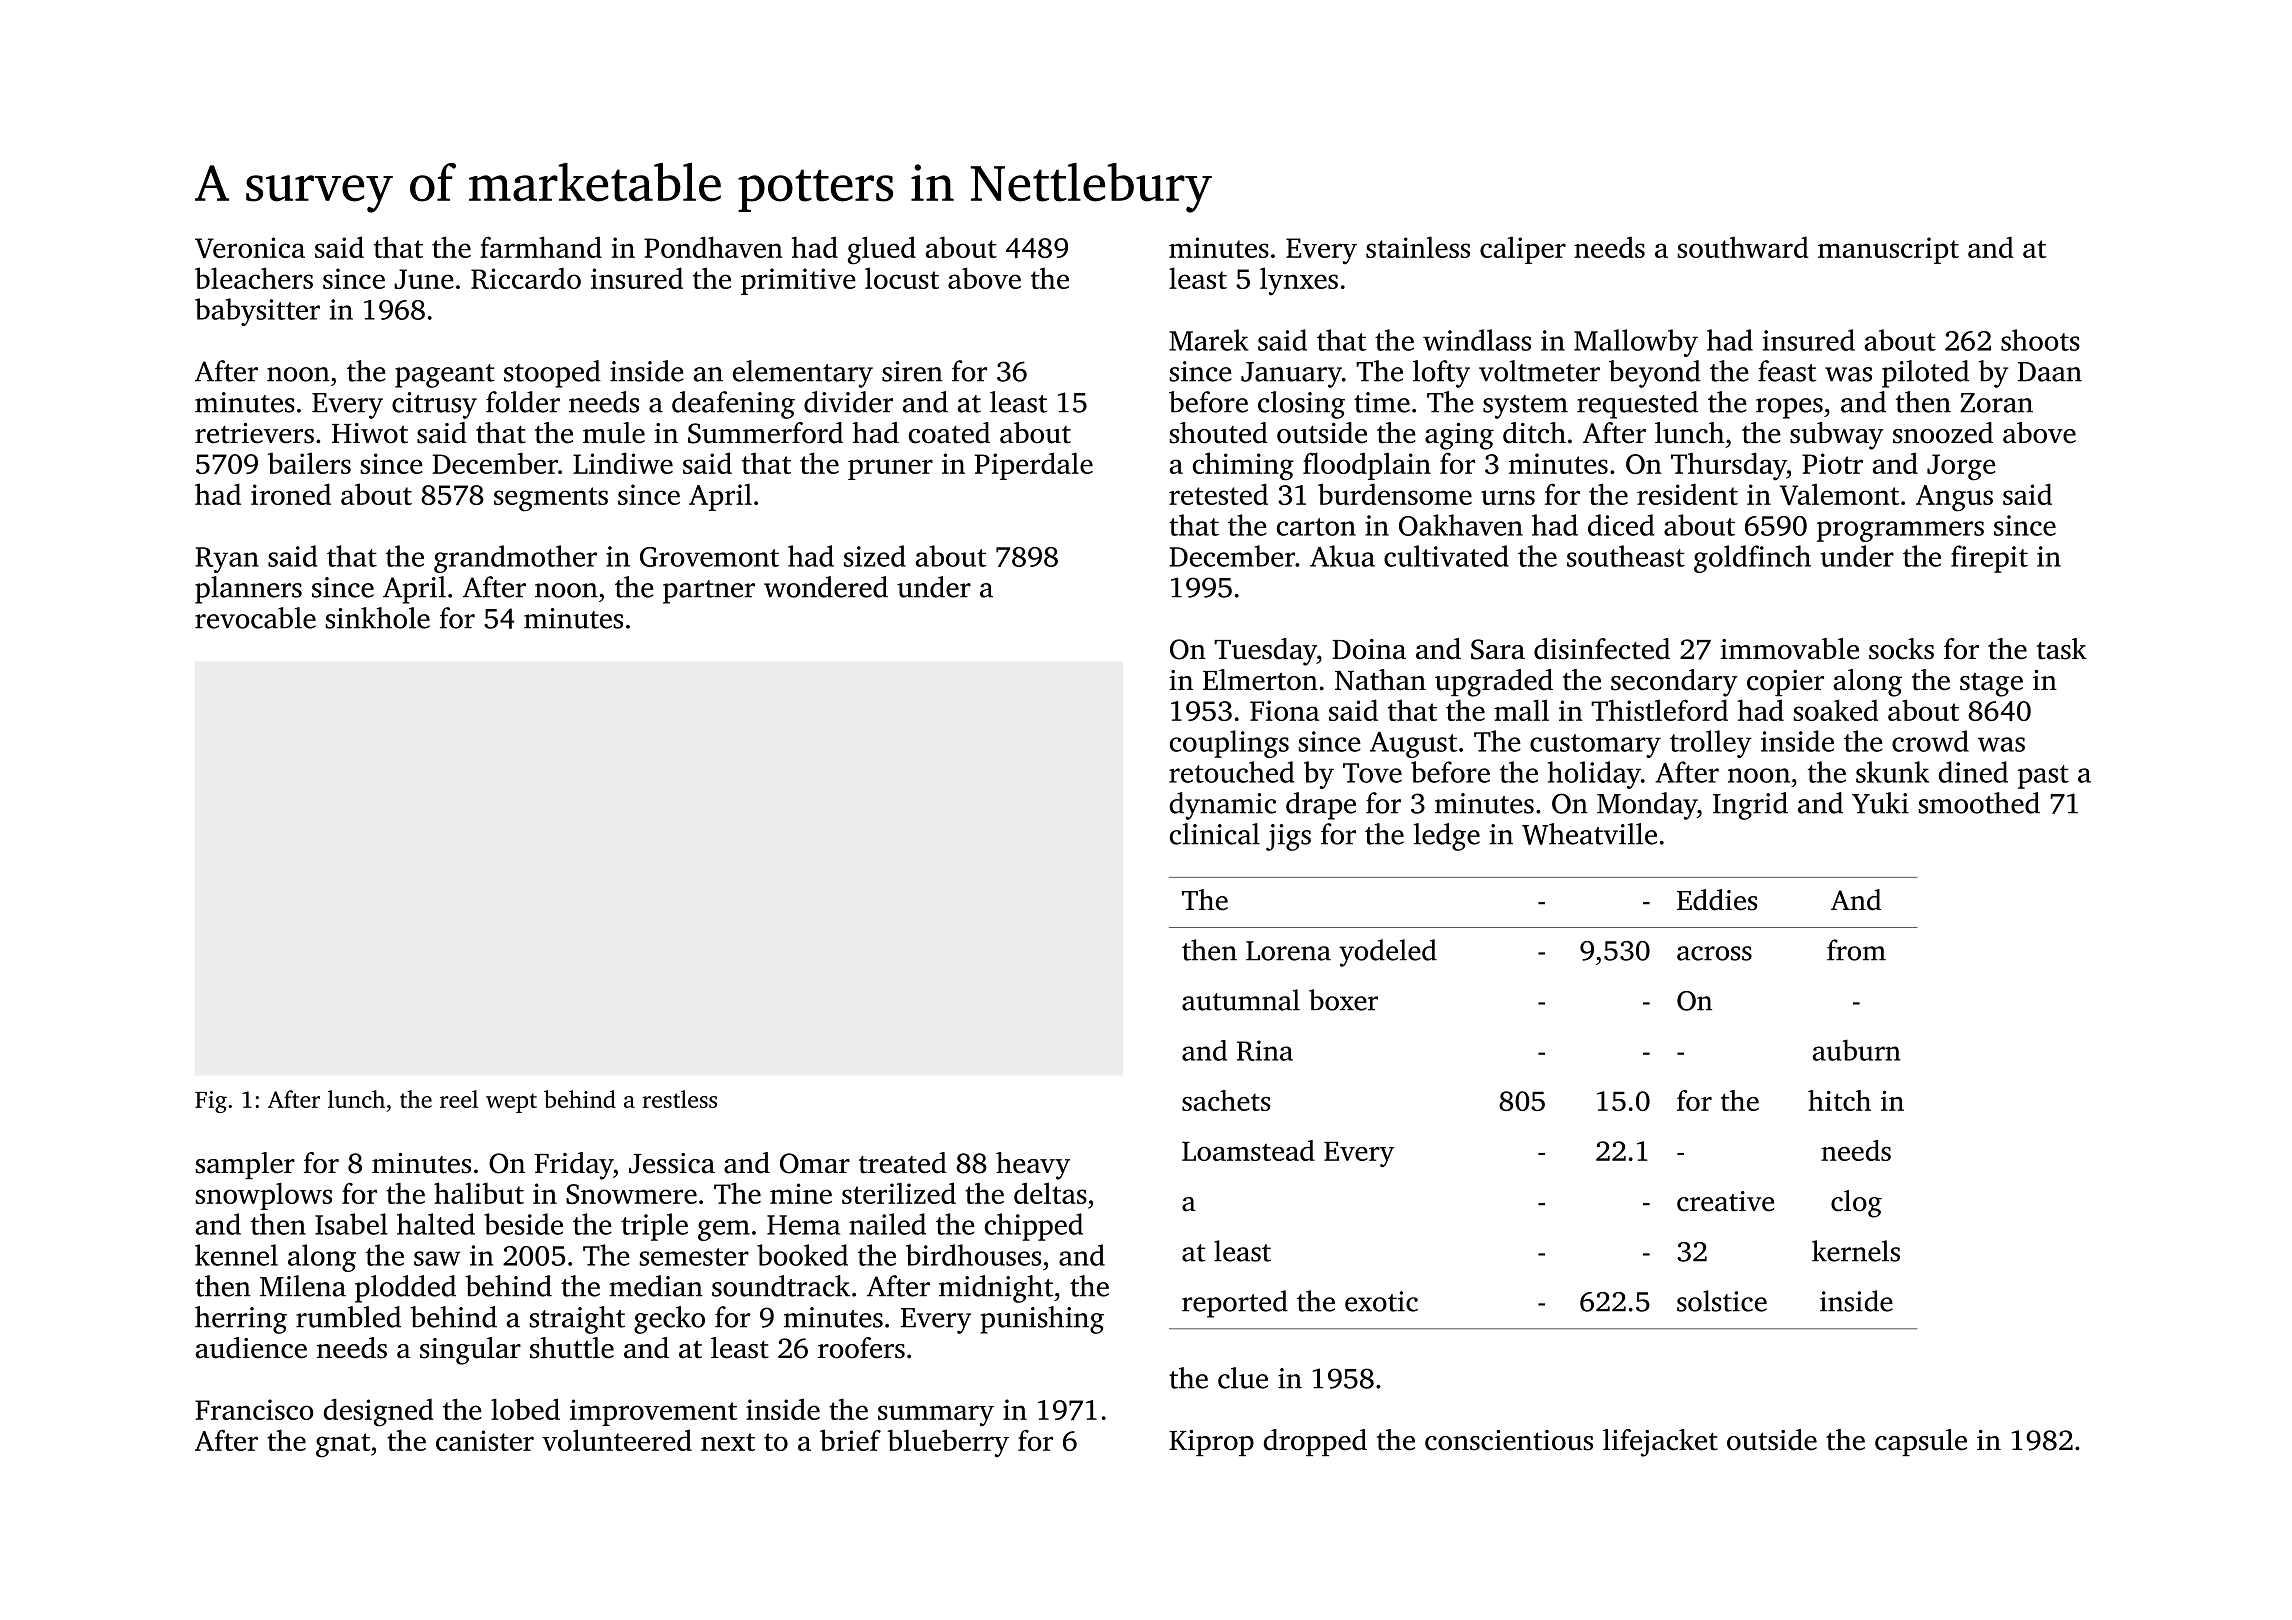  I want to click on clog, so click(1856, 1204).
